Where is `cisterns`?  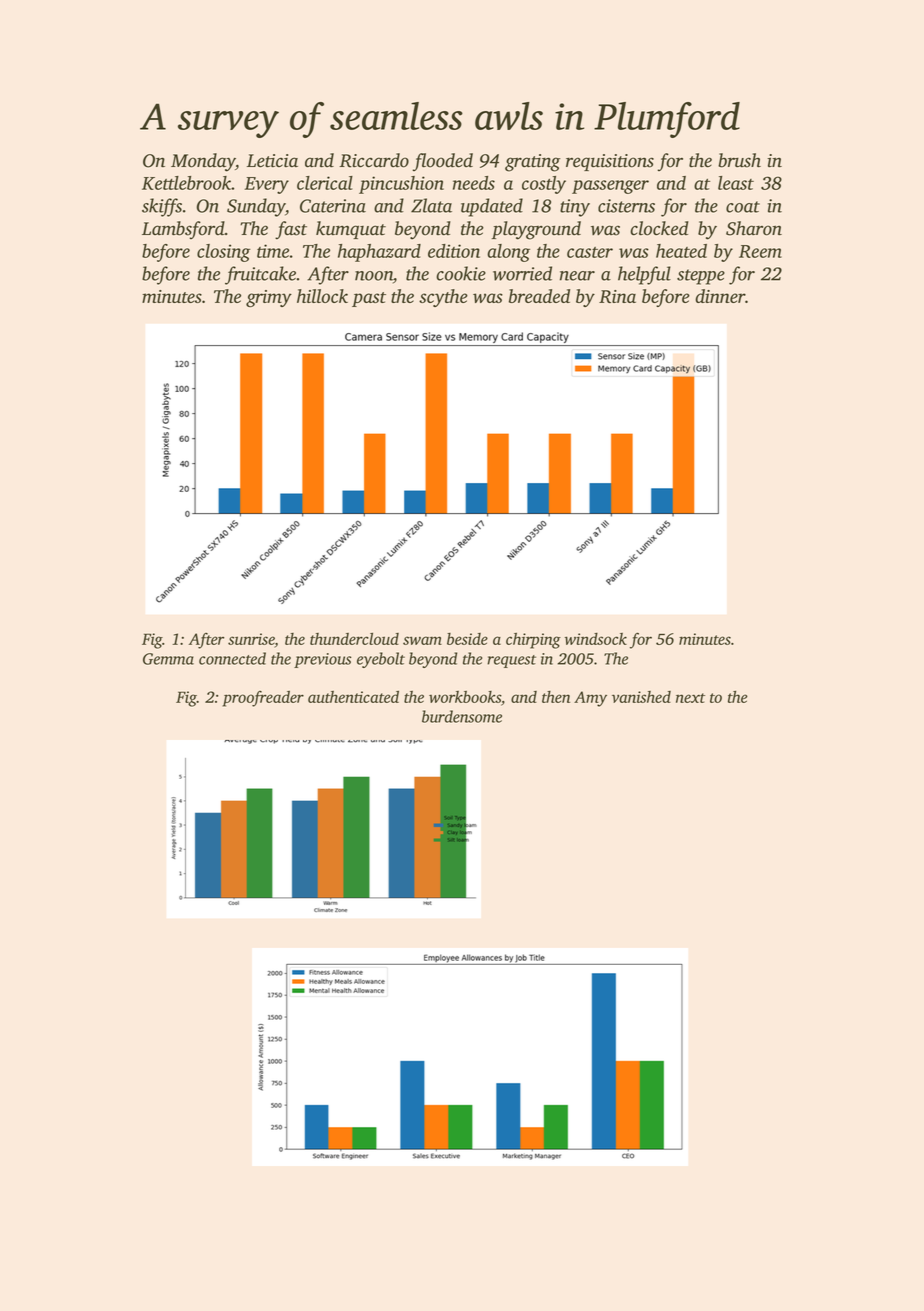
cisterns is located at coordinates (626, 206).
